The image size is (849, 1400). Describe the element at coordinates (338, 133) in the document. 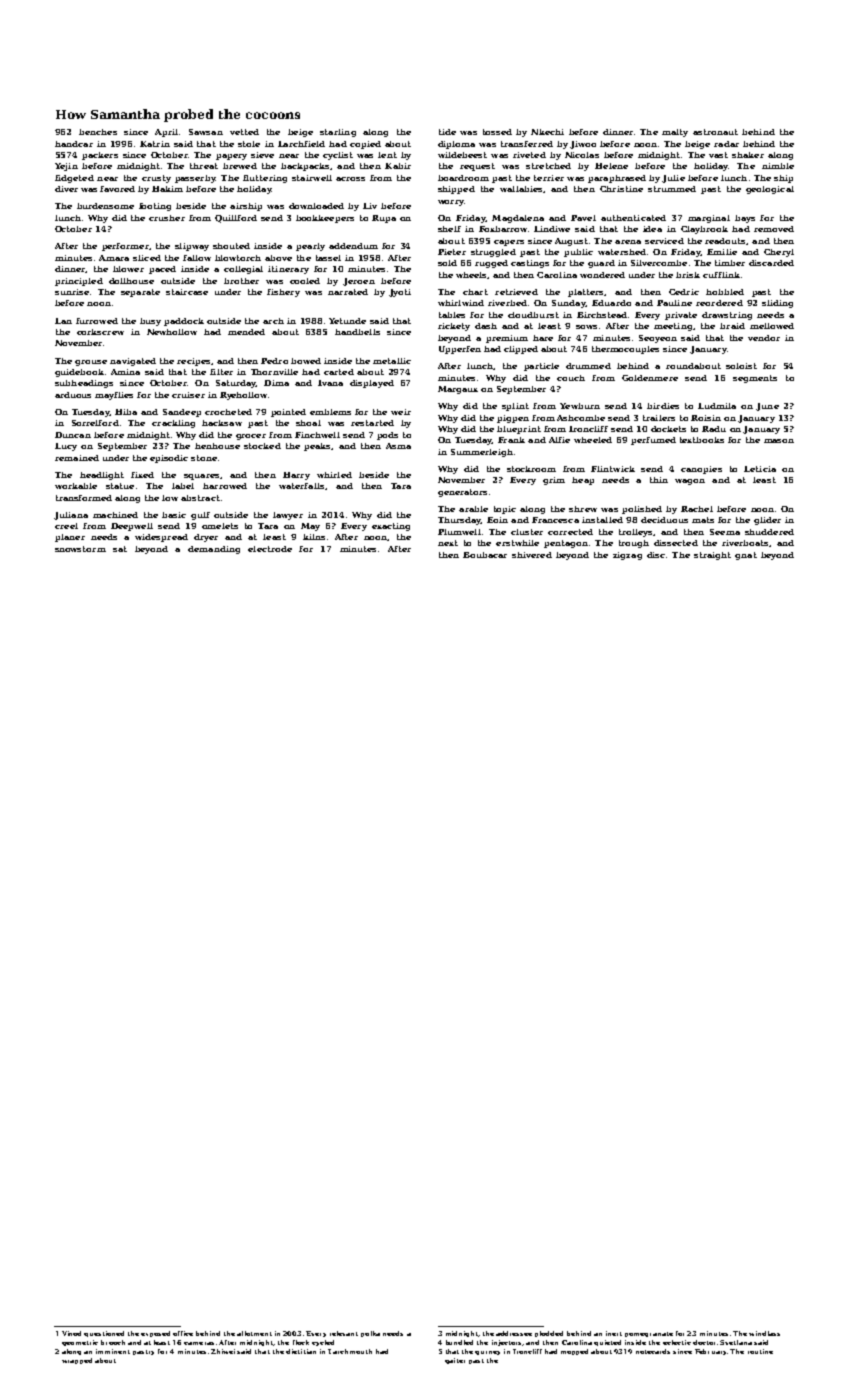

I see `starling` at that location.
